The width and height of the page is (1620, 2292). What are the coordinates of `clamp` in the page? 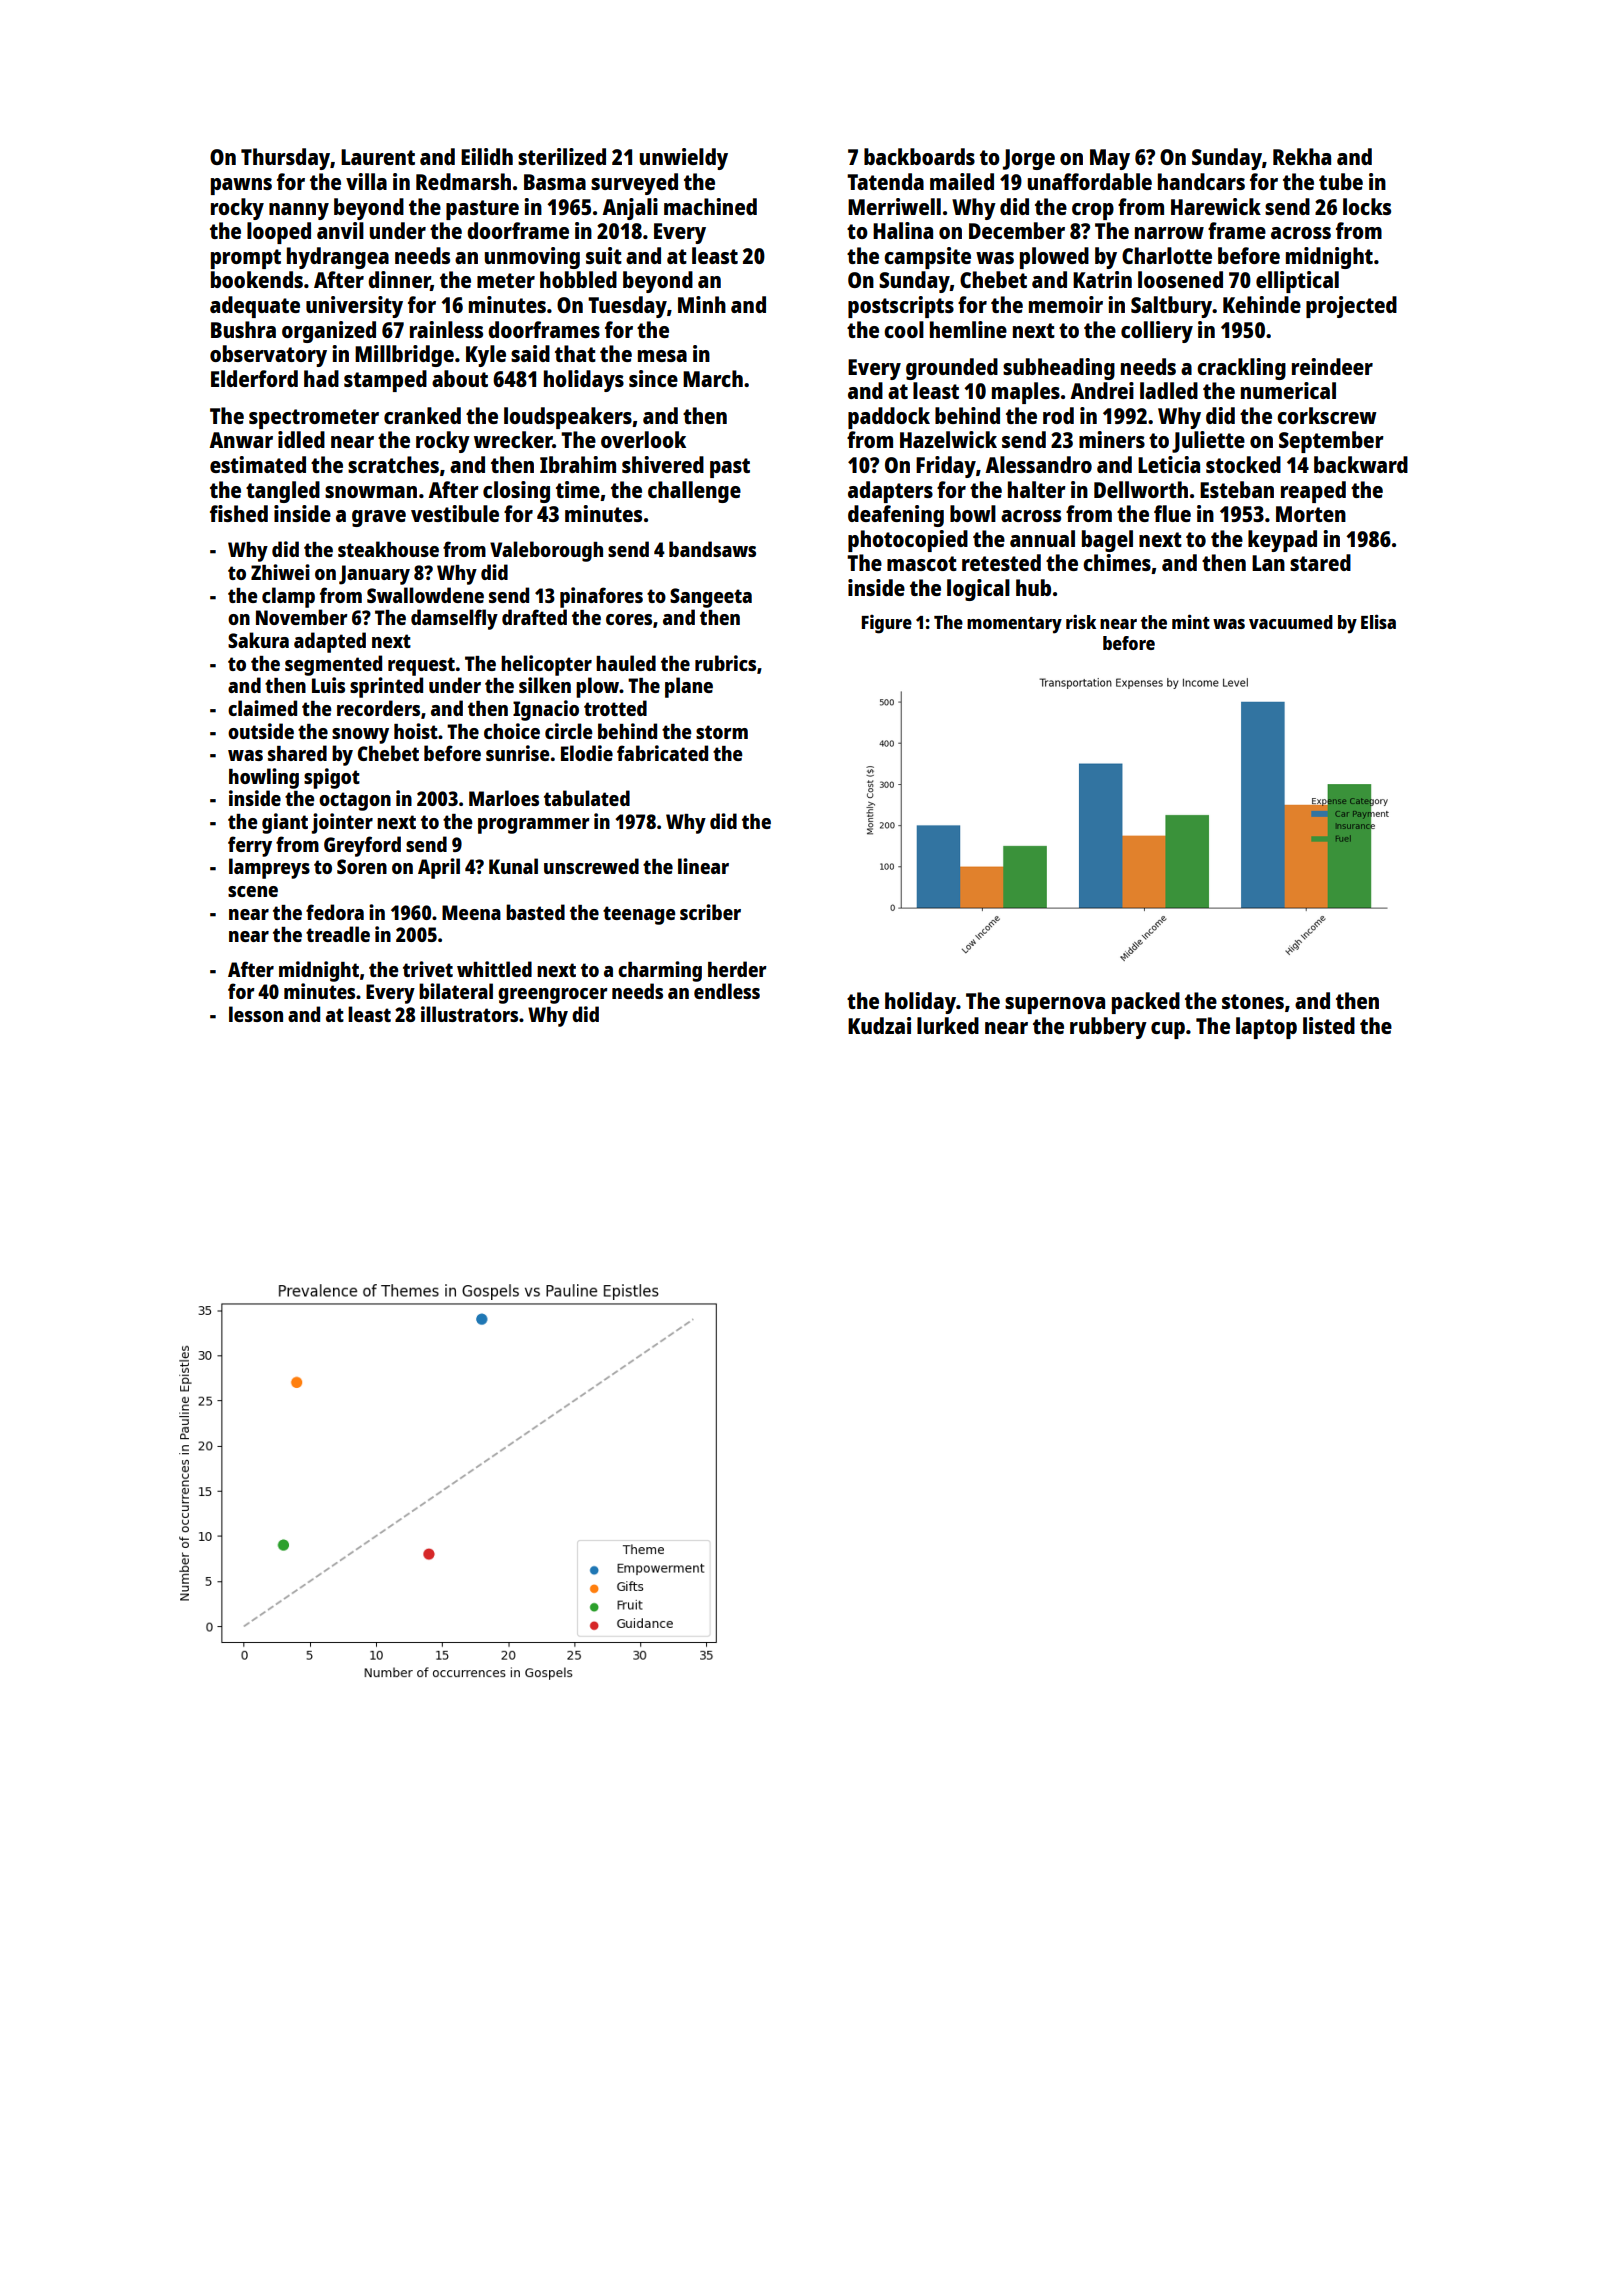 It's located at (288, 597).
